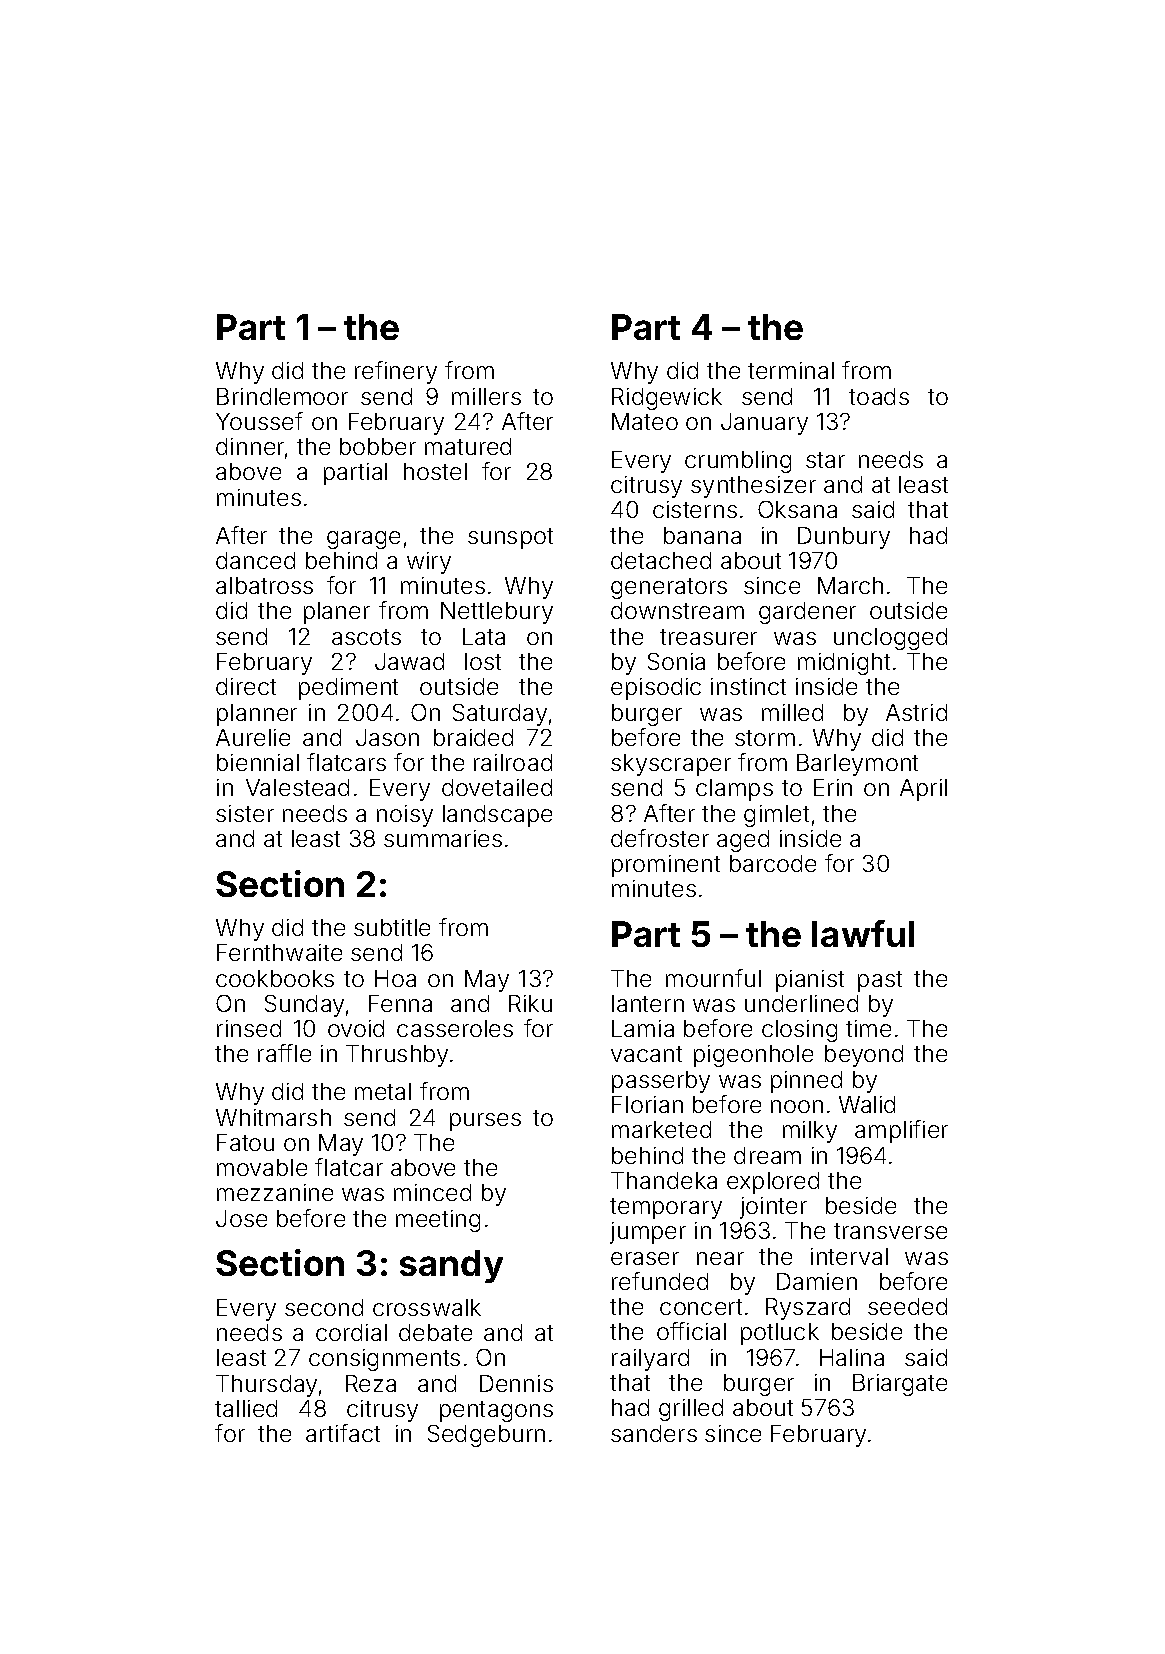 Image resolution: width=1165 pixels, height=1654 pixels. What do you see at coordinates (432, 1192) in the screenshot?
I see `minced` at bounding box center [432, 1192].
